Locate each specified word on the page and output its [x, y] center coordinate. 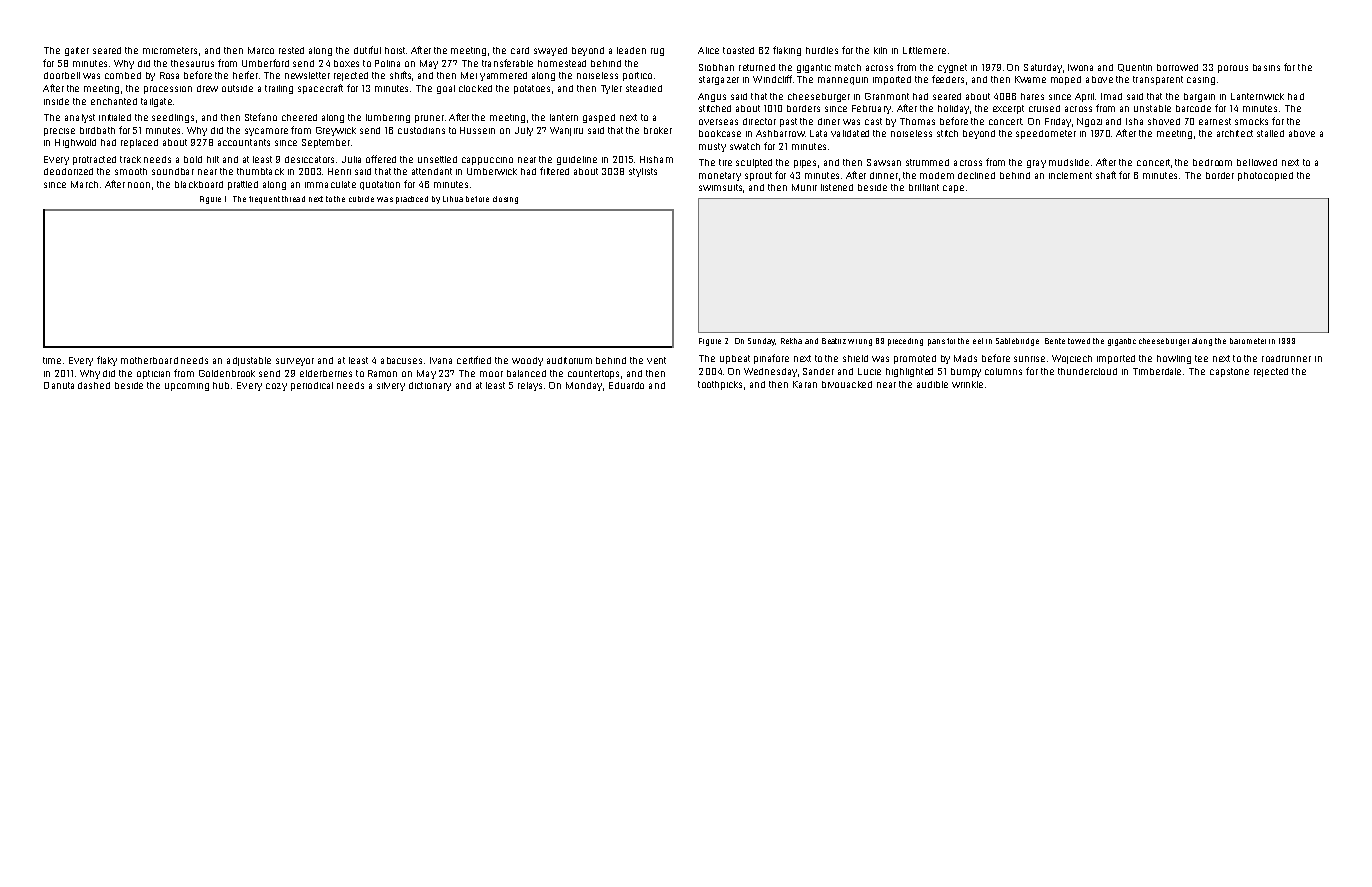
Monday [584, 386]
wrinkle [967, 384]
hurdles [822, 50]
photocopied [1265, 176]
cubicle [361, 199]
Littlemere [924, 50]
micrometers [170, 50]
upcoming [187, 387]
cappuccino [487, 161]
